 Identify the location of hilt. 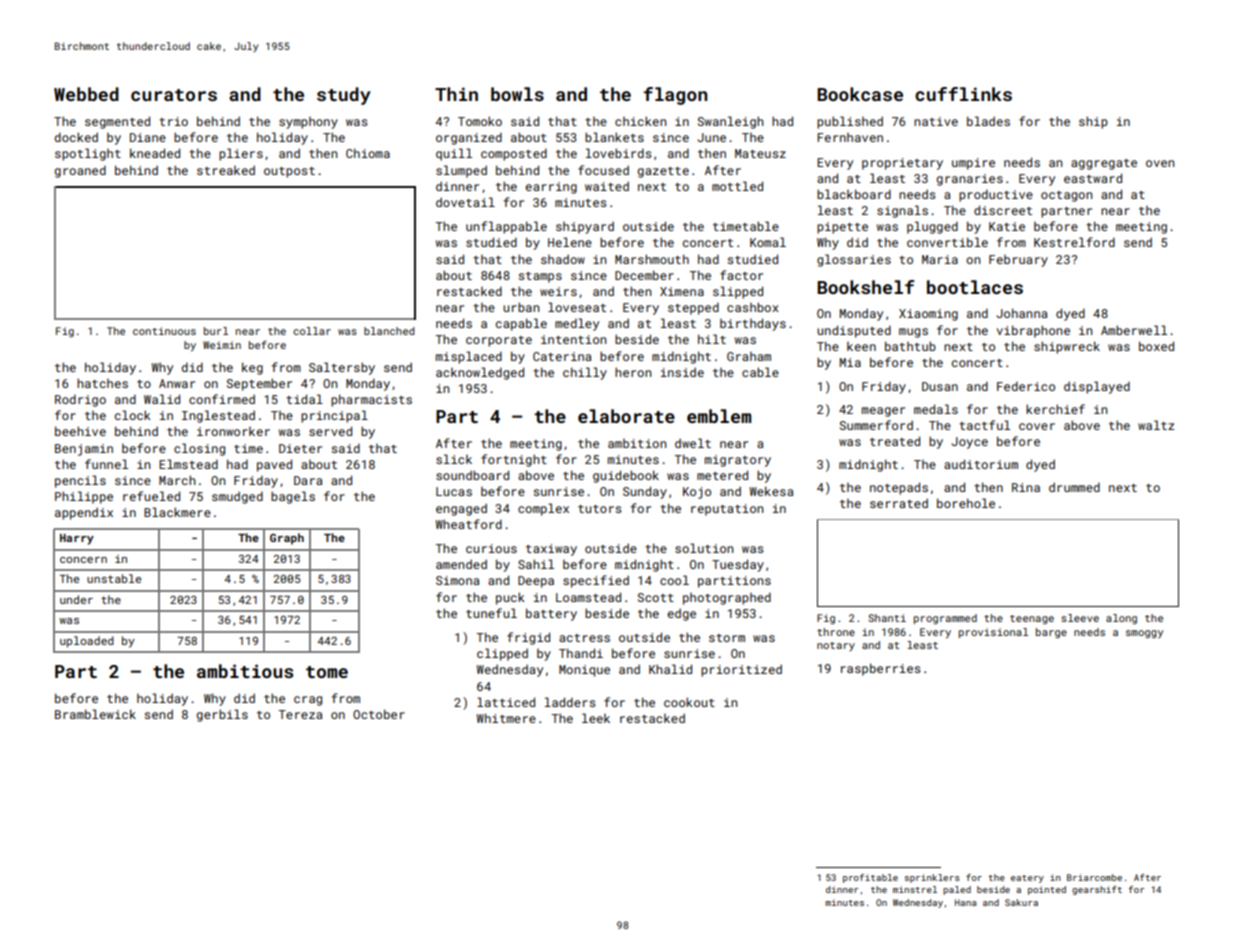
(712, 339).
